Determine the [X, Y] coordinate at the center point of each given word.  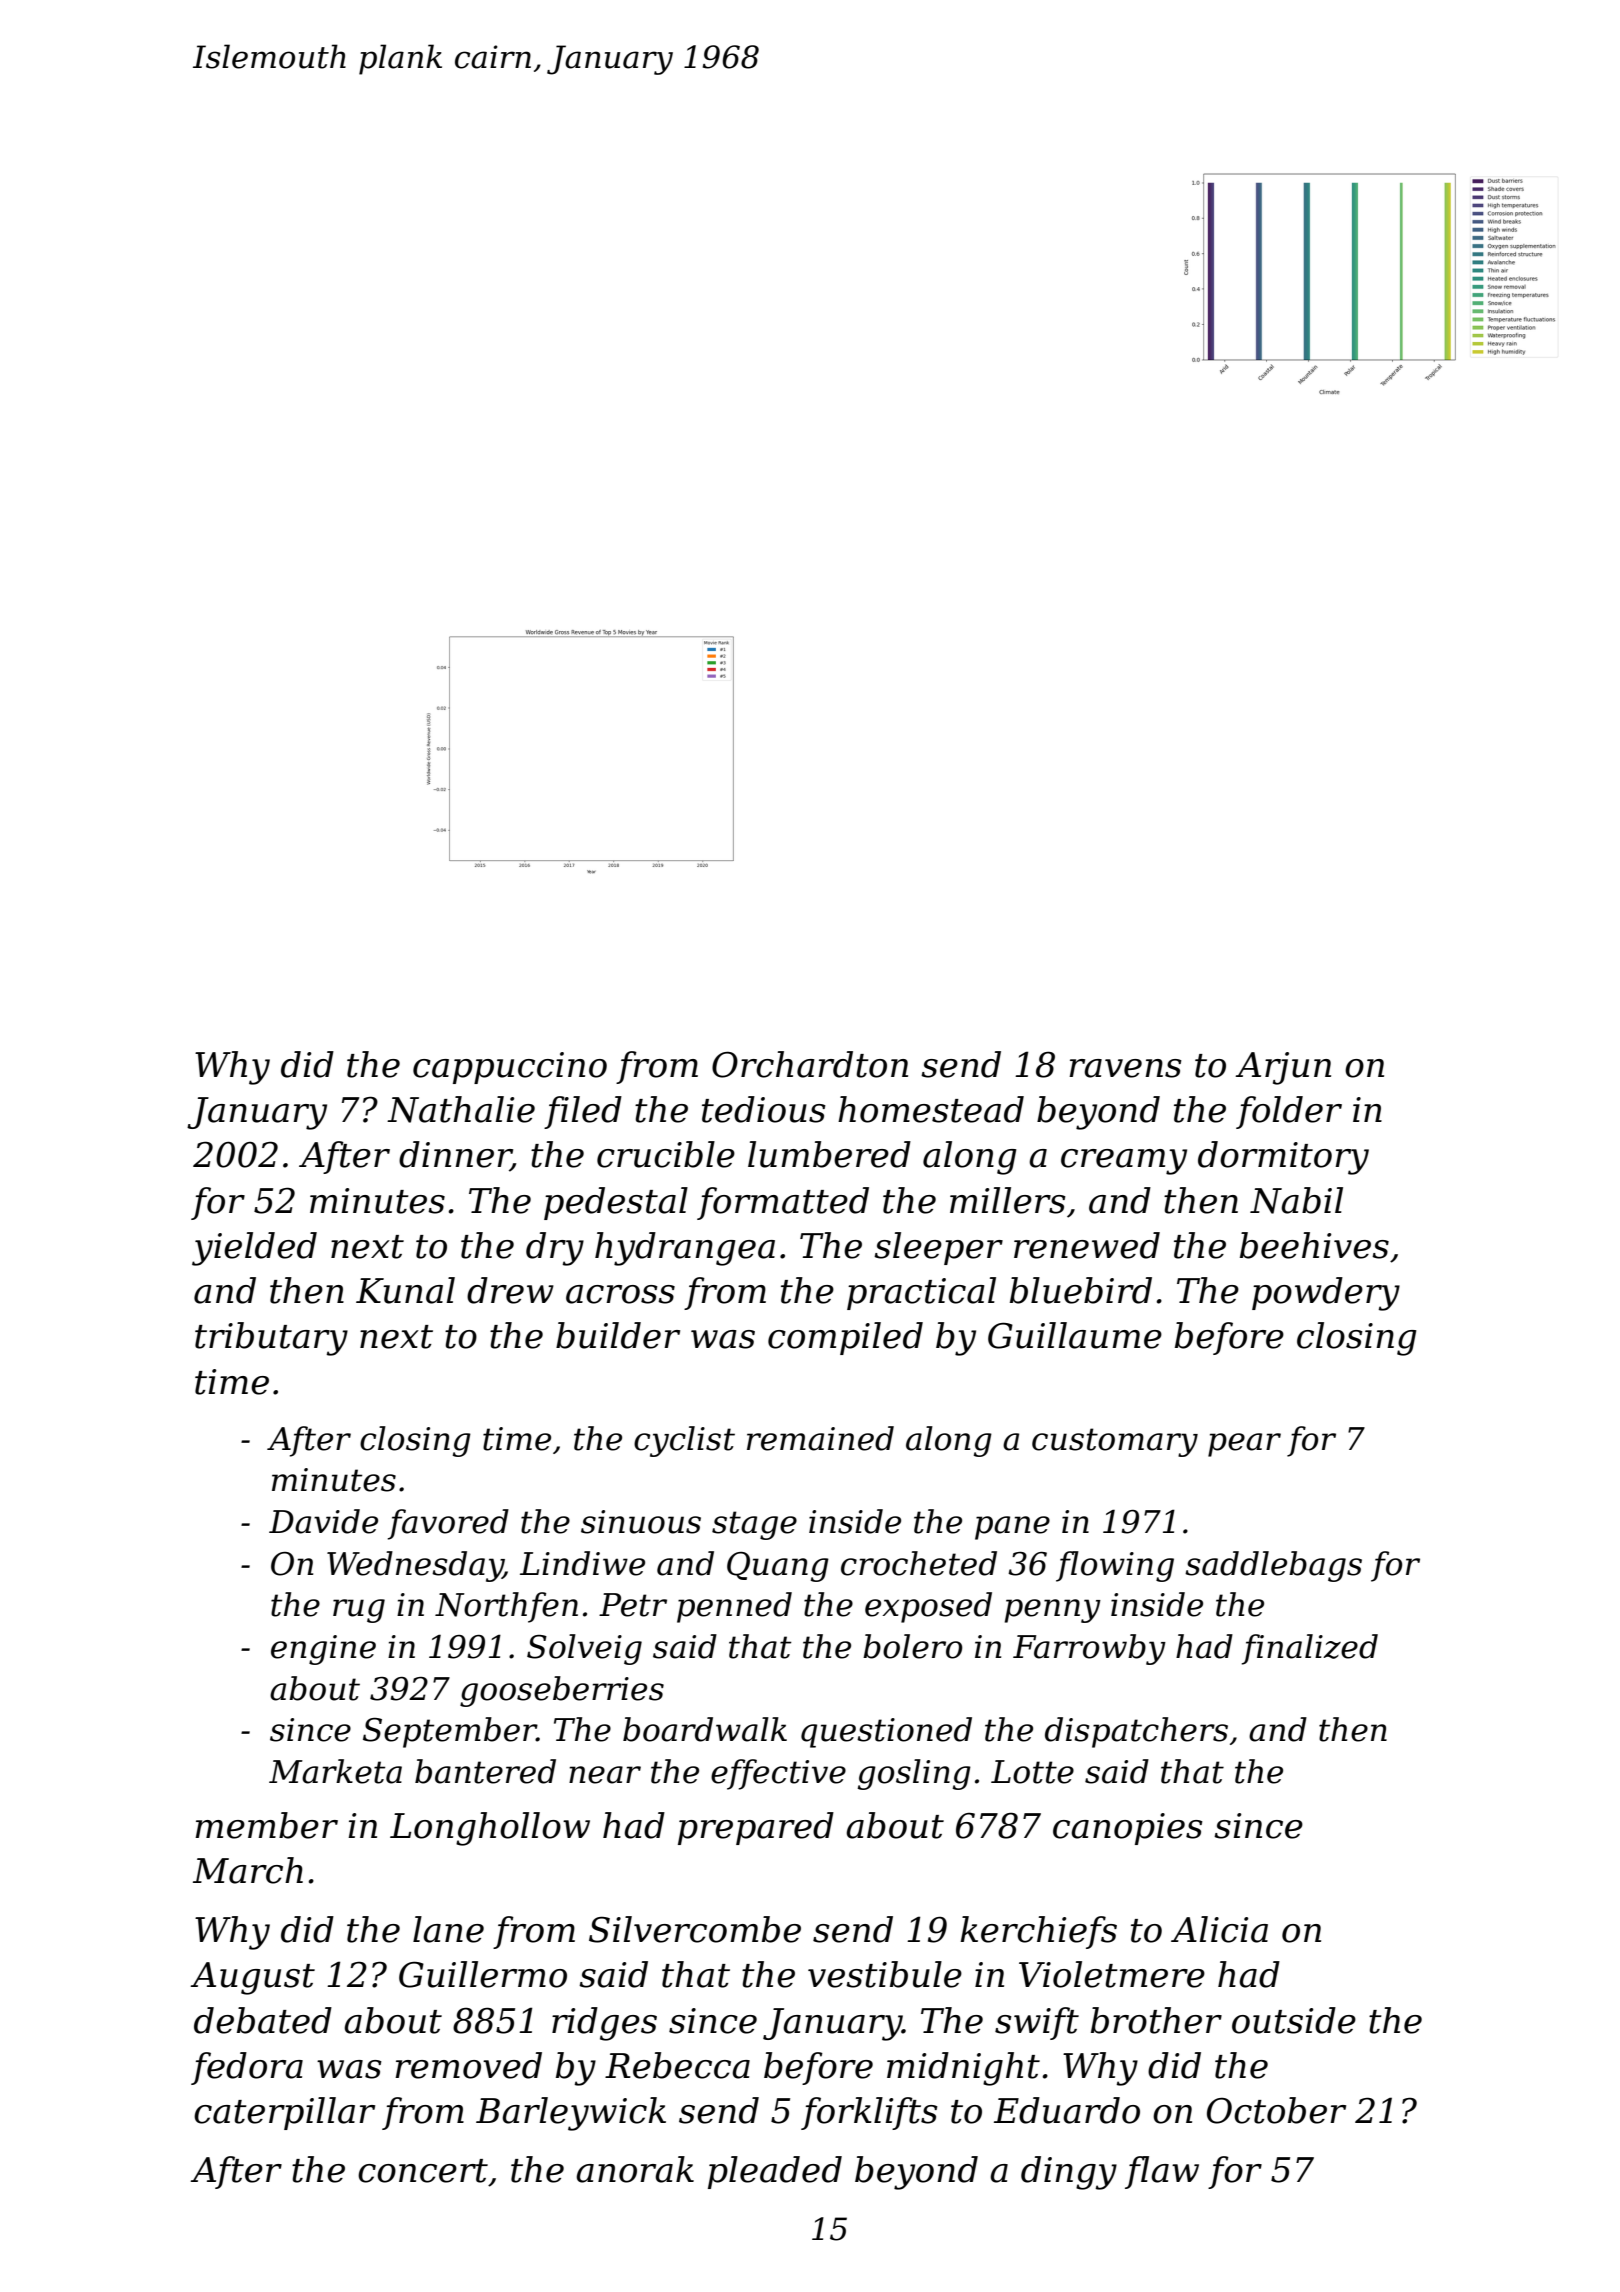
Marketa [335, 1771]
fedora [247, 2068]
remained [820, 1438]
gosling [914, 1774]
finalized [1310, 1649]
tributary [271, 1339]
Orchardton [810, 1064]
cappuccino [510, 1068]
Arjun [1283, 1068]
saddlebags [1273, 1566]
